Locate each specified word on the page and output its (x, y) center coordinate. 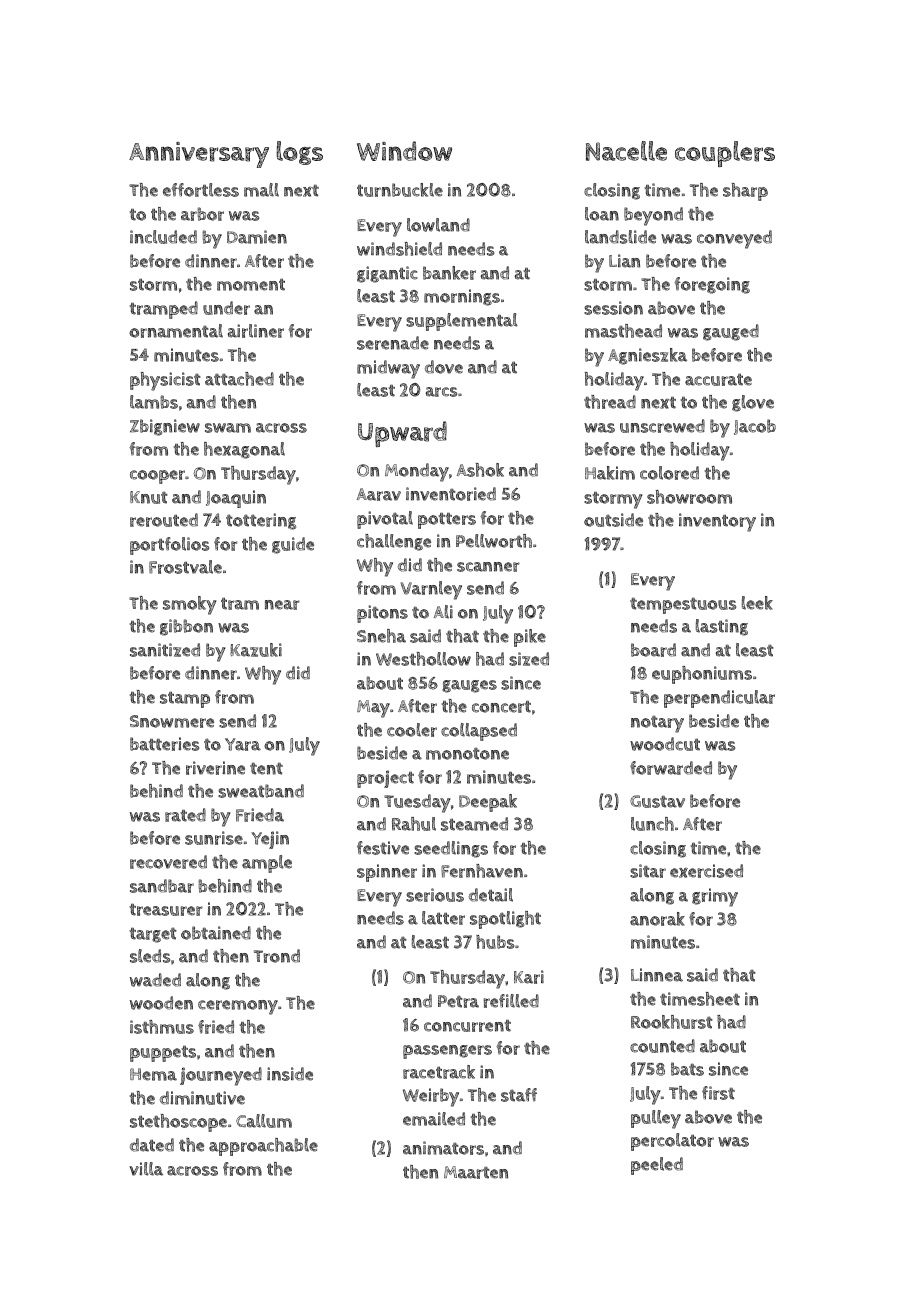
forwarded (671, 768)
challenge (394, 542)
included (163, 237)
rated (185, 815)
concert (501, 707)
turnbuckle (400, 190)
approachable (263, 1147)
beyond (653, 216)
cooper (157, 477)
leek (757, 603)
